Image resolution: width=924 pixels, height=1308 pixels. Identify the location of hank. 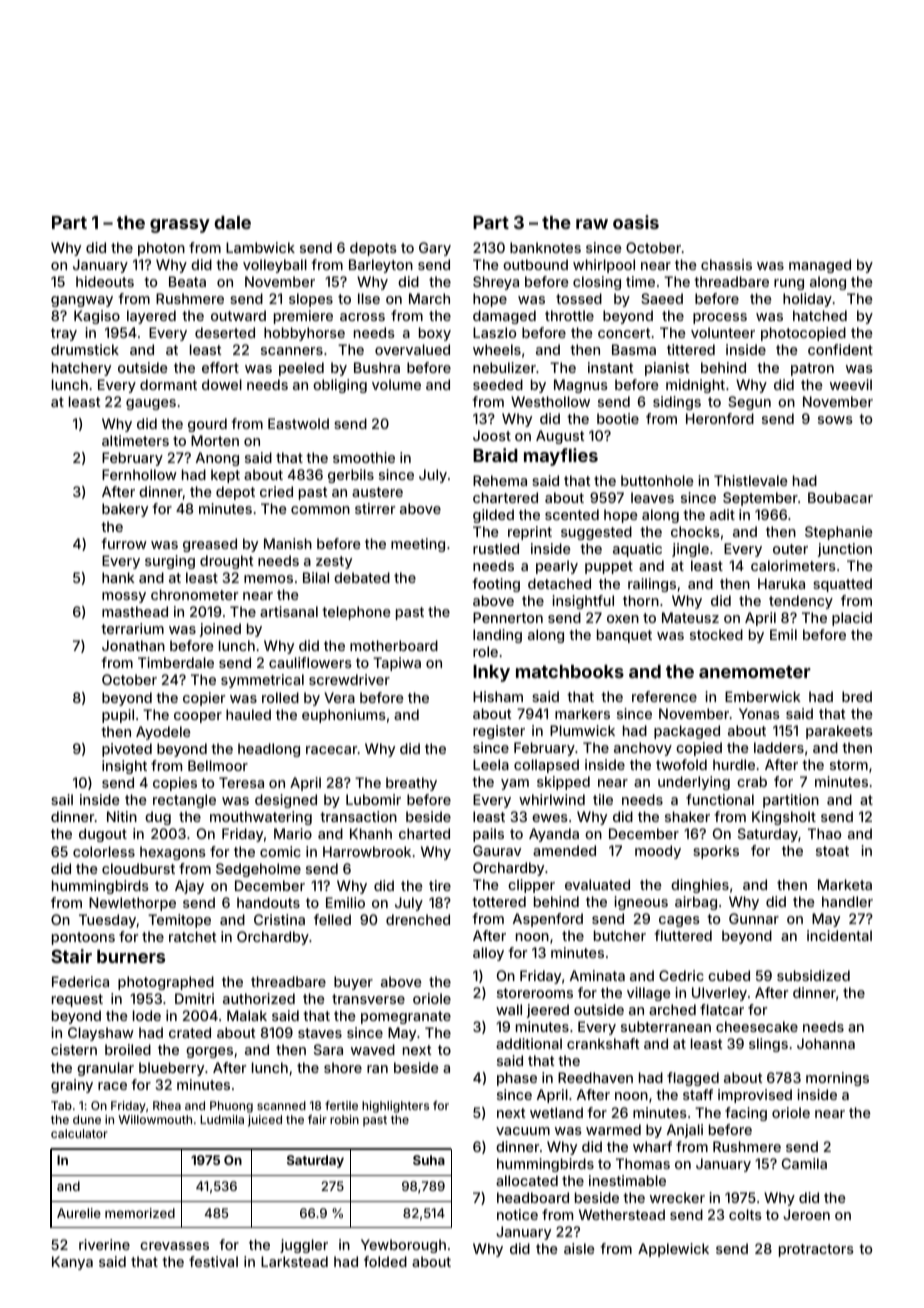
(118, 577).
